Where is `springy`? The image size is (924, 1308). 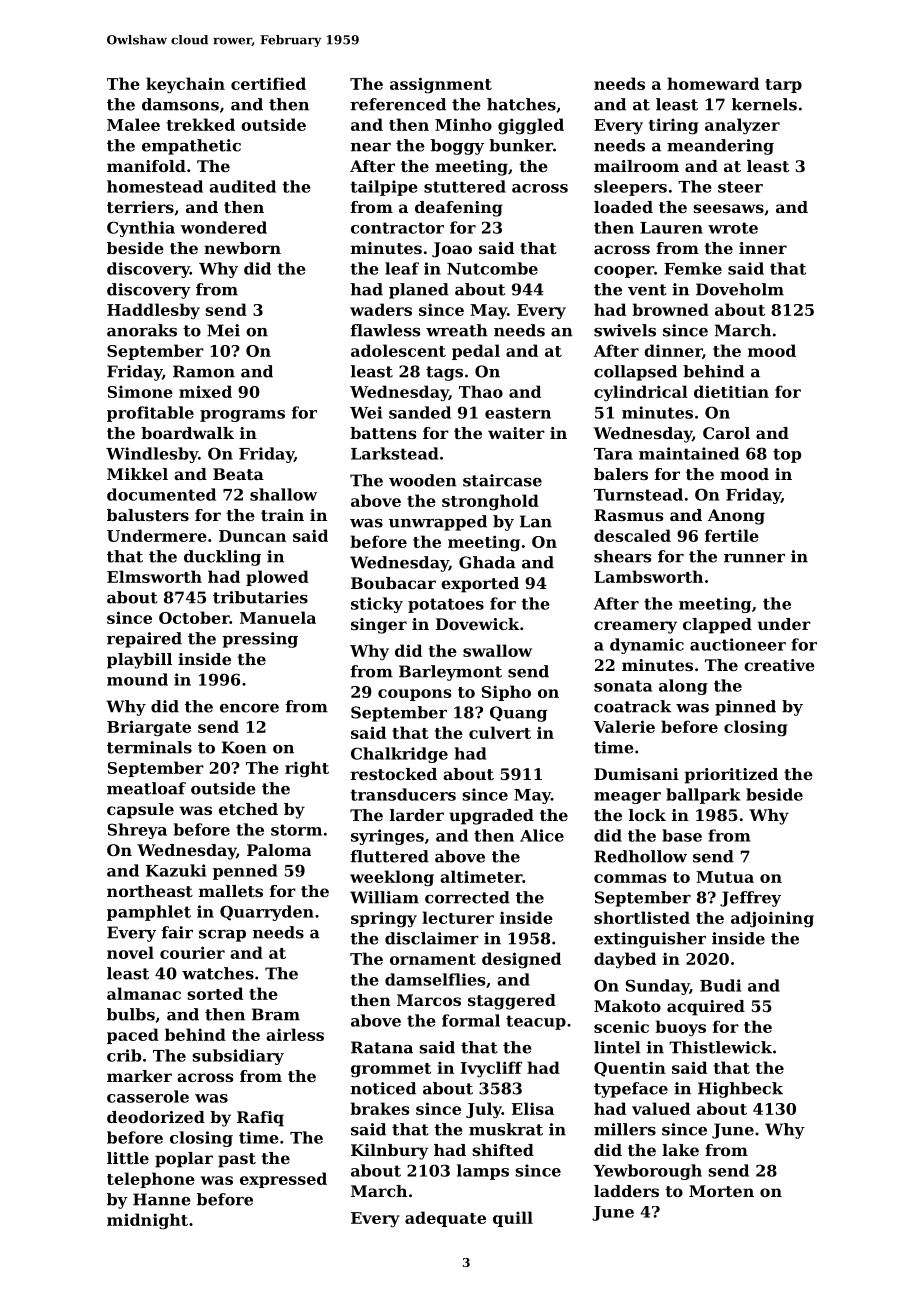 springy is located at coordinates (384, 919).
